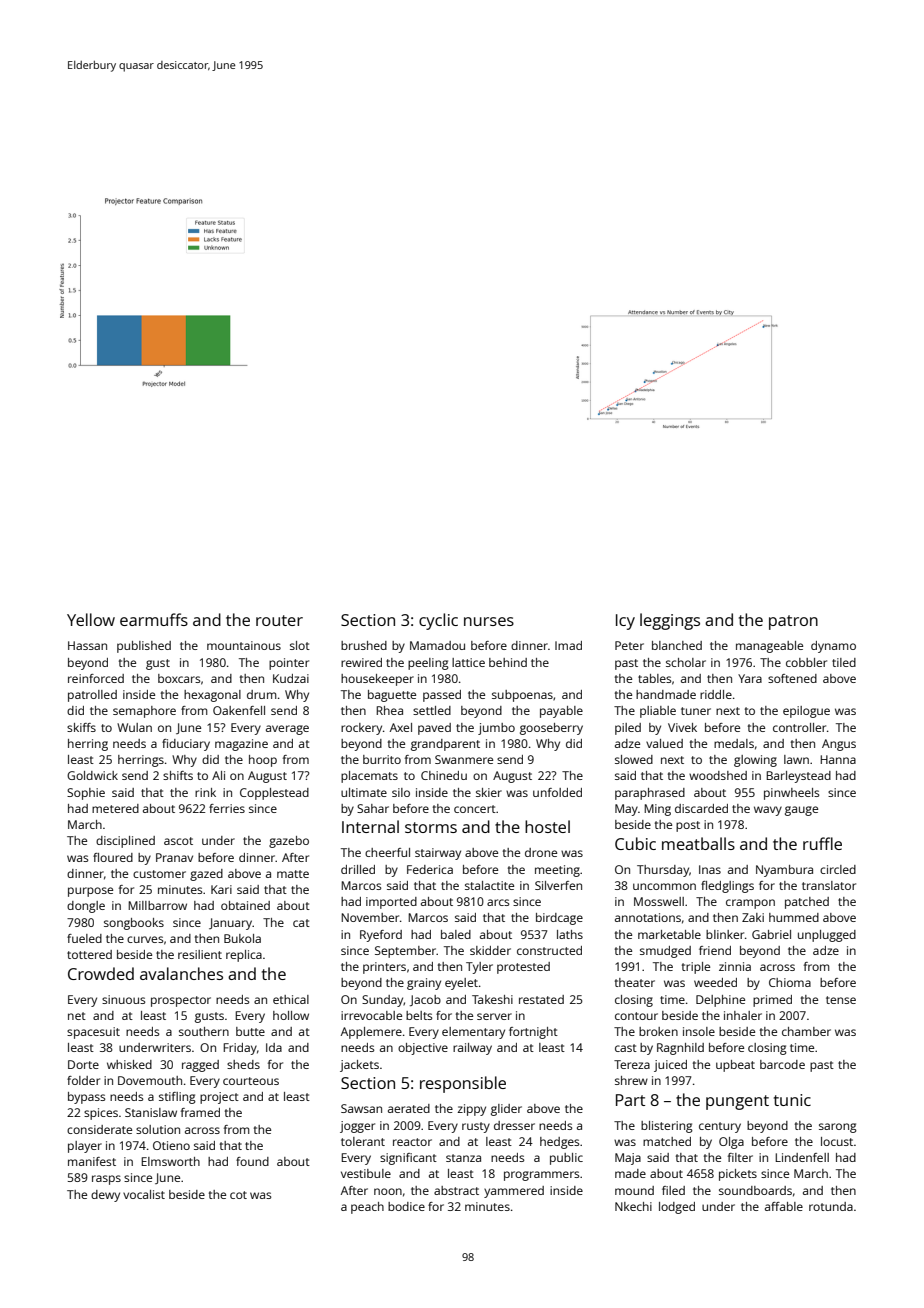  I want to click on baguette, so click(392, 696).
